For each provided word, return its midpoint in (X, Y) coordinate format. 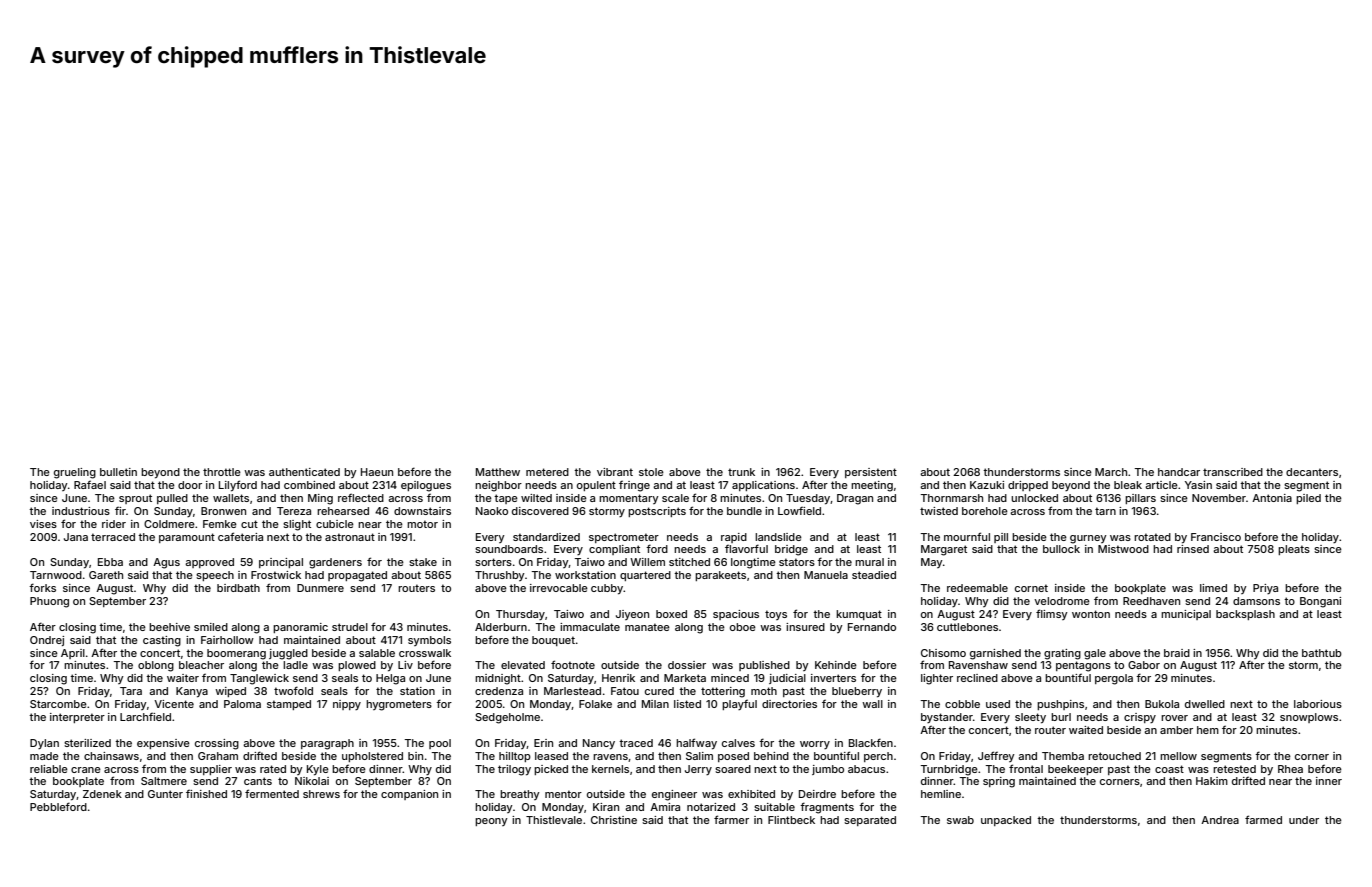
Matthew (498, 472)
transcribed (1233, 472)
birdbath (238, 588)
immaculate (590, 627)
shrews (321, 794)
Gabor (1144, 665)
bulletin (118, 472)
